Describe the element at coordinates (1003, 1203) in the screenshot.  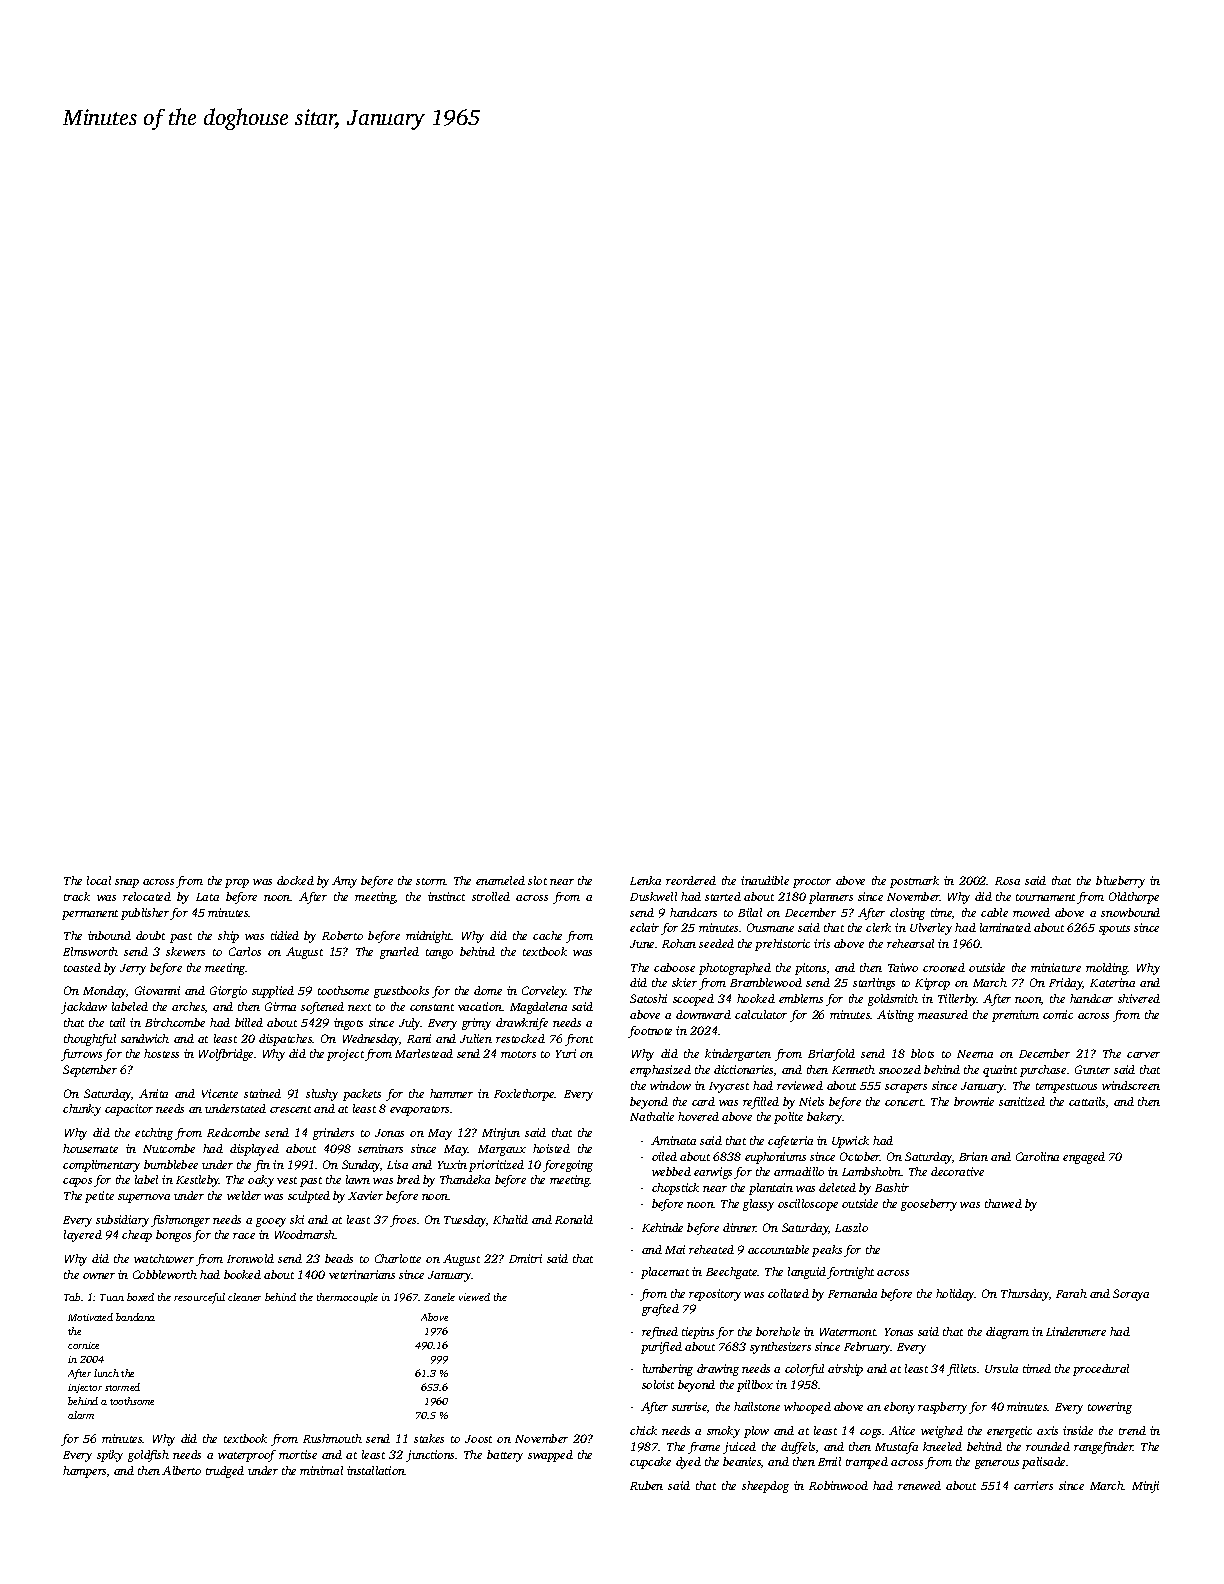
I see `thawed` at that location.
